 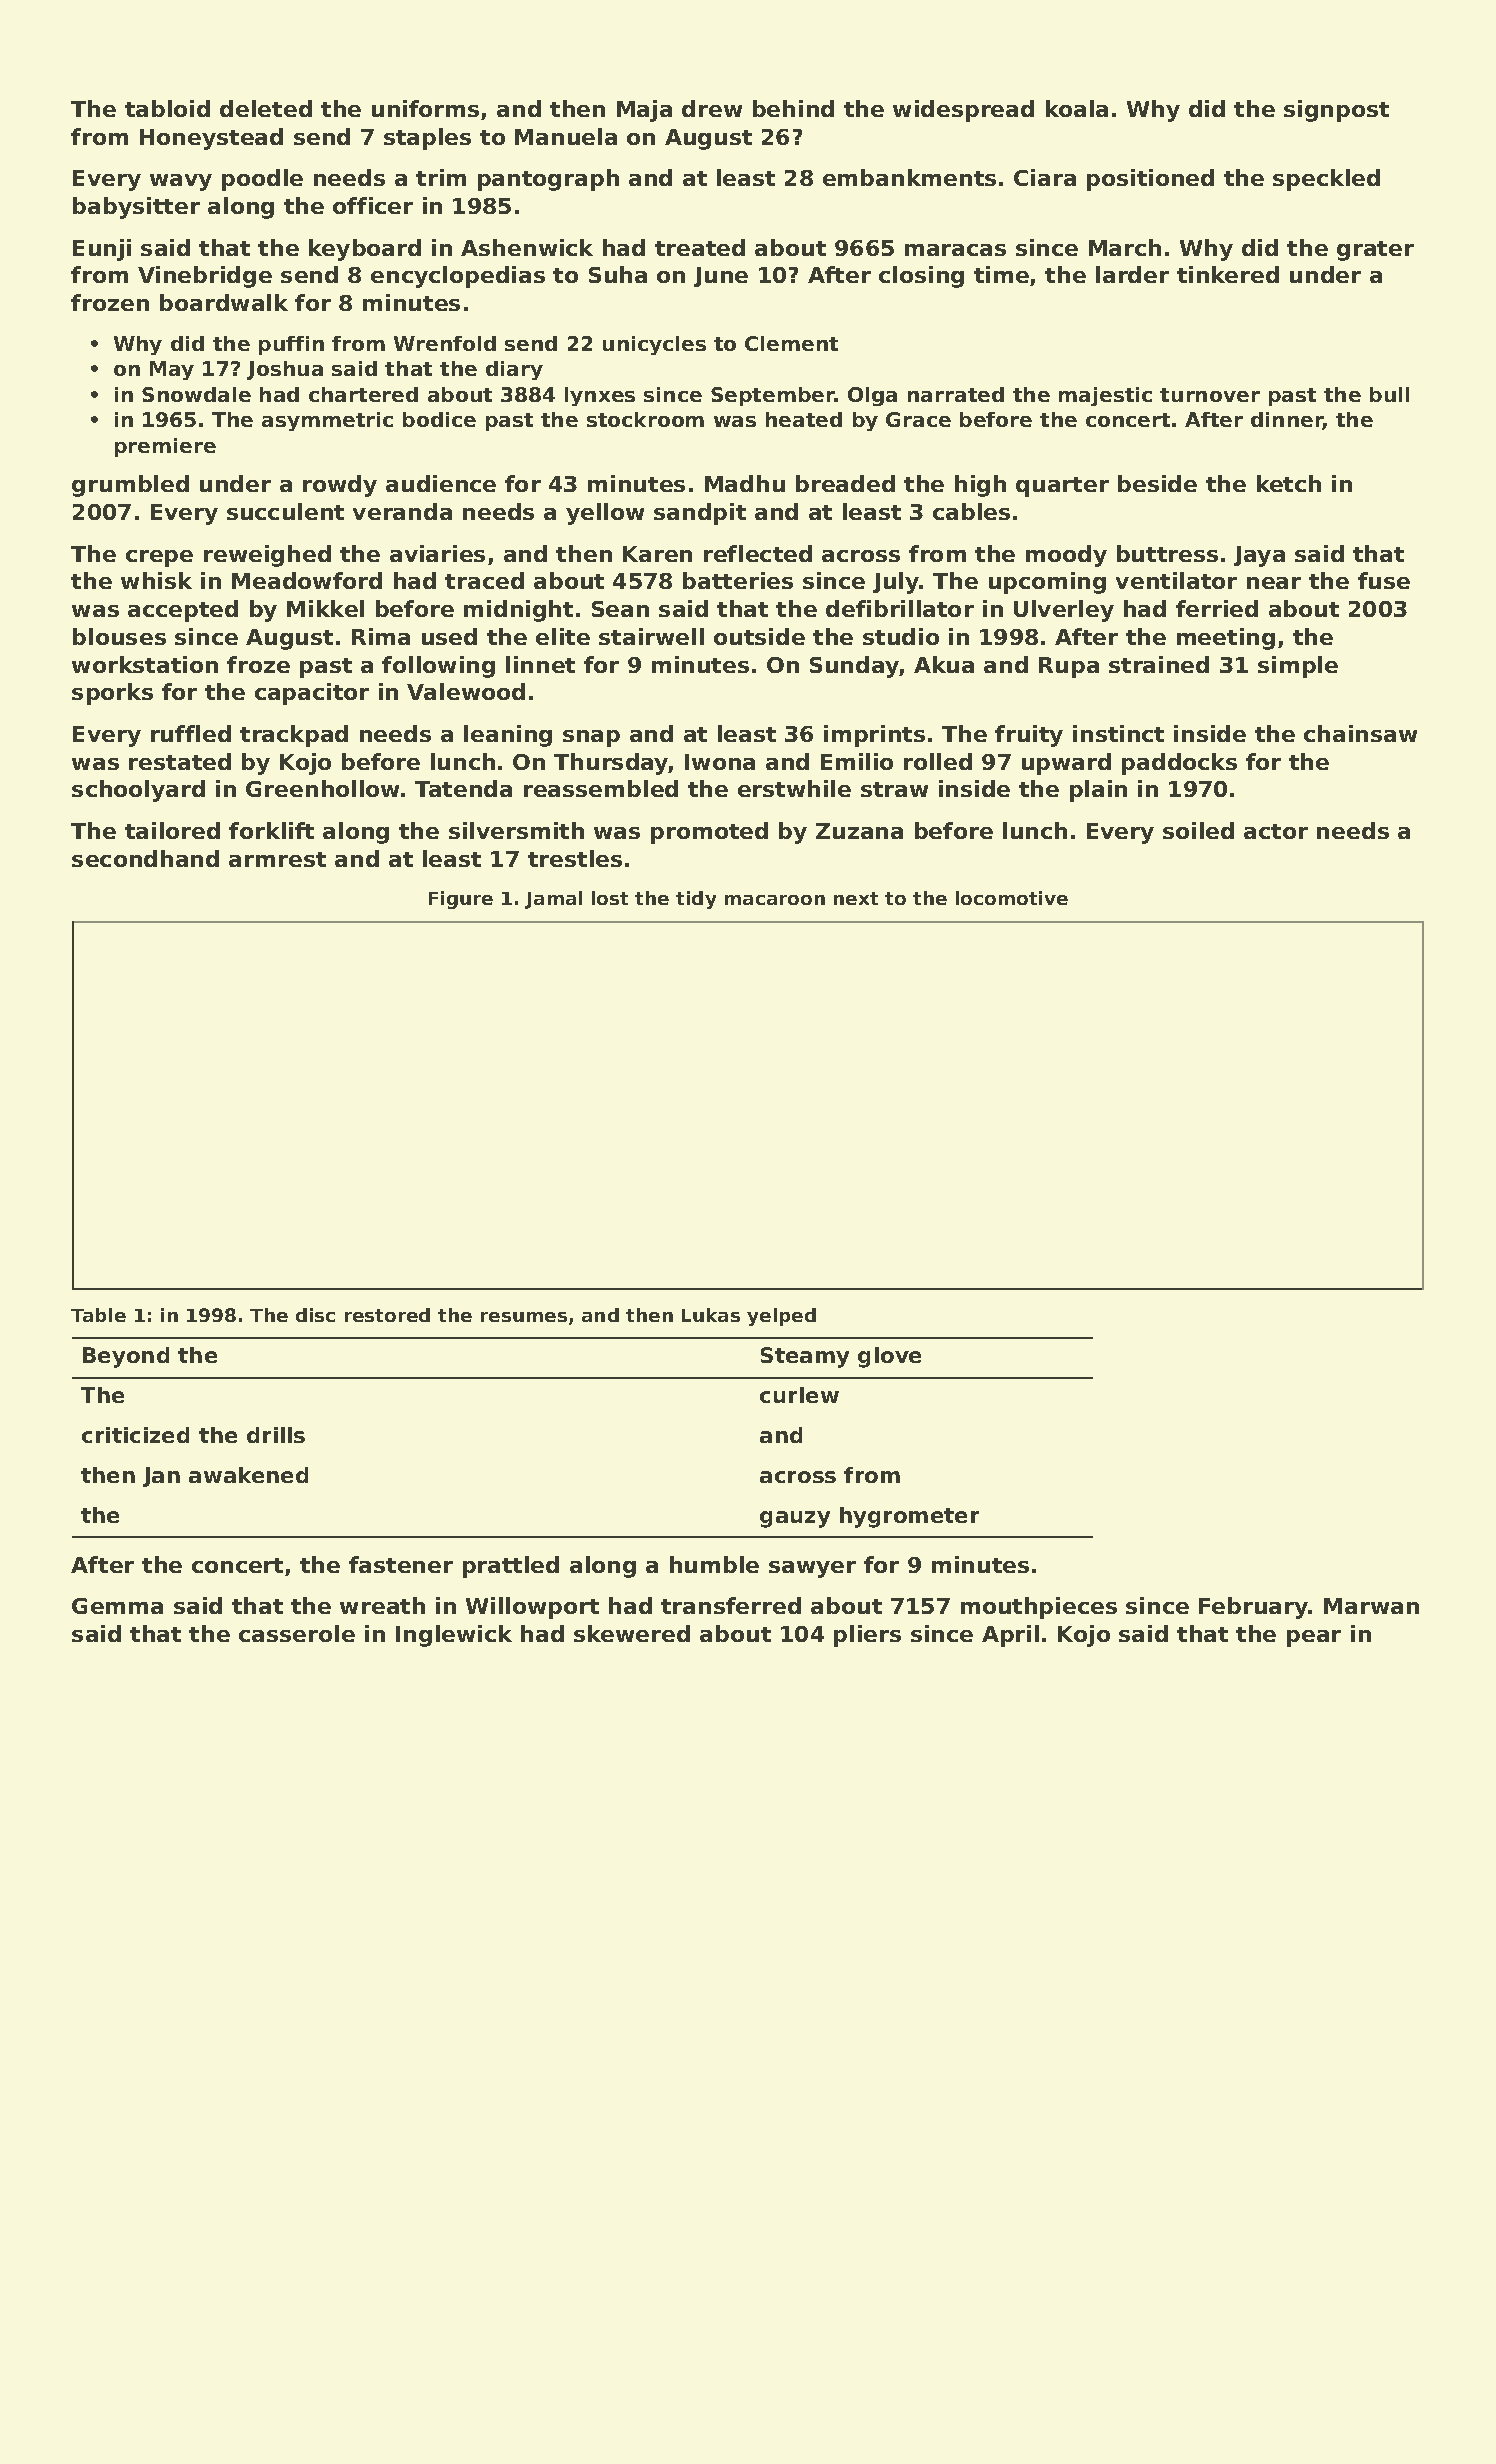 I want to click on Gemma, so click(x=117, y=1606).
